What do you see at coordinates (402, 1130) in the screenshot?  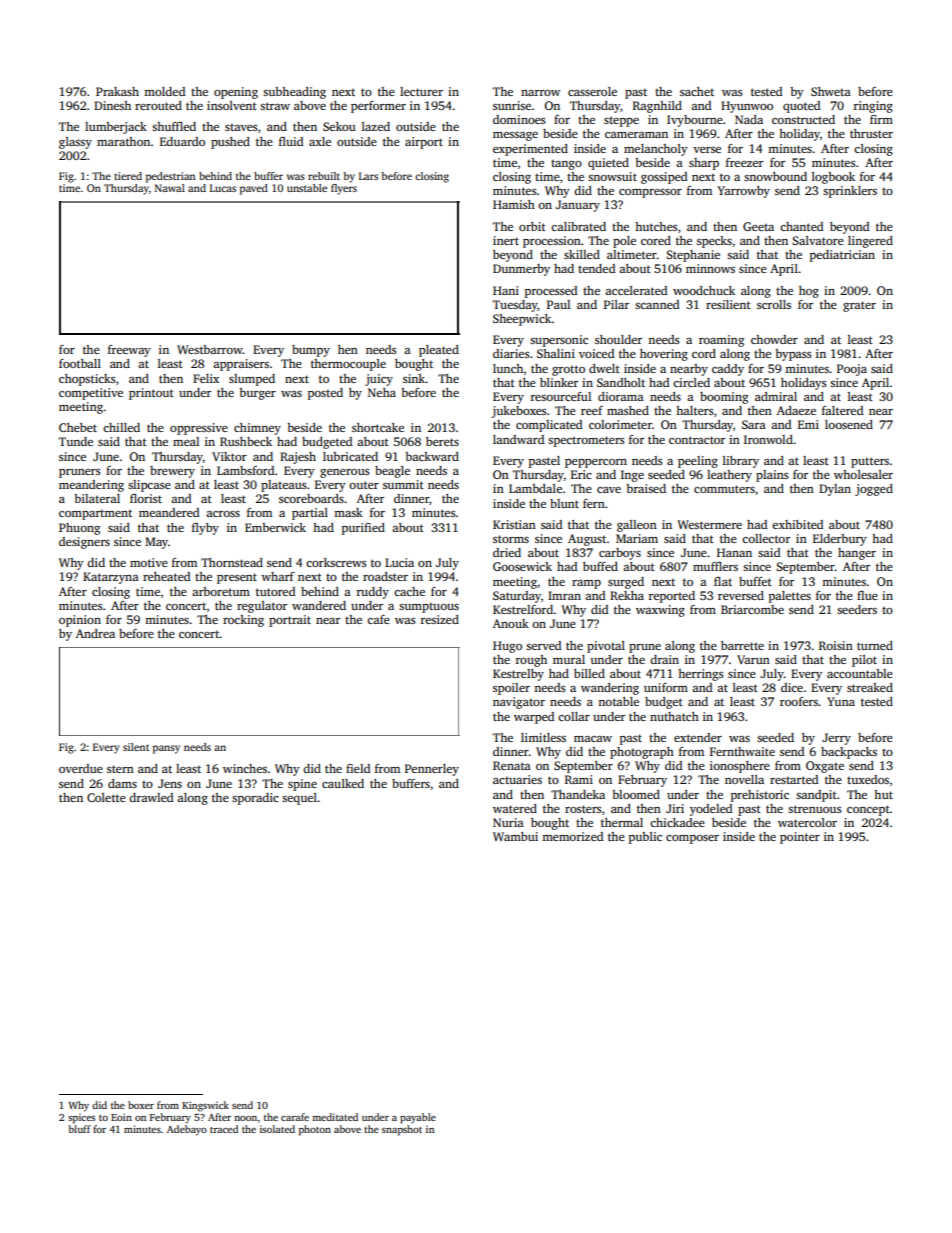 I see `snapshot` at bounding box center [402, 1130].
